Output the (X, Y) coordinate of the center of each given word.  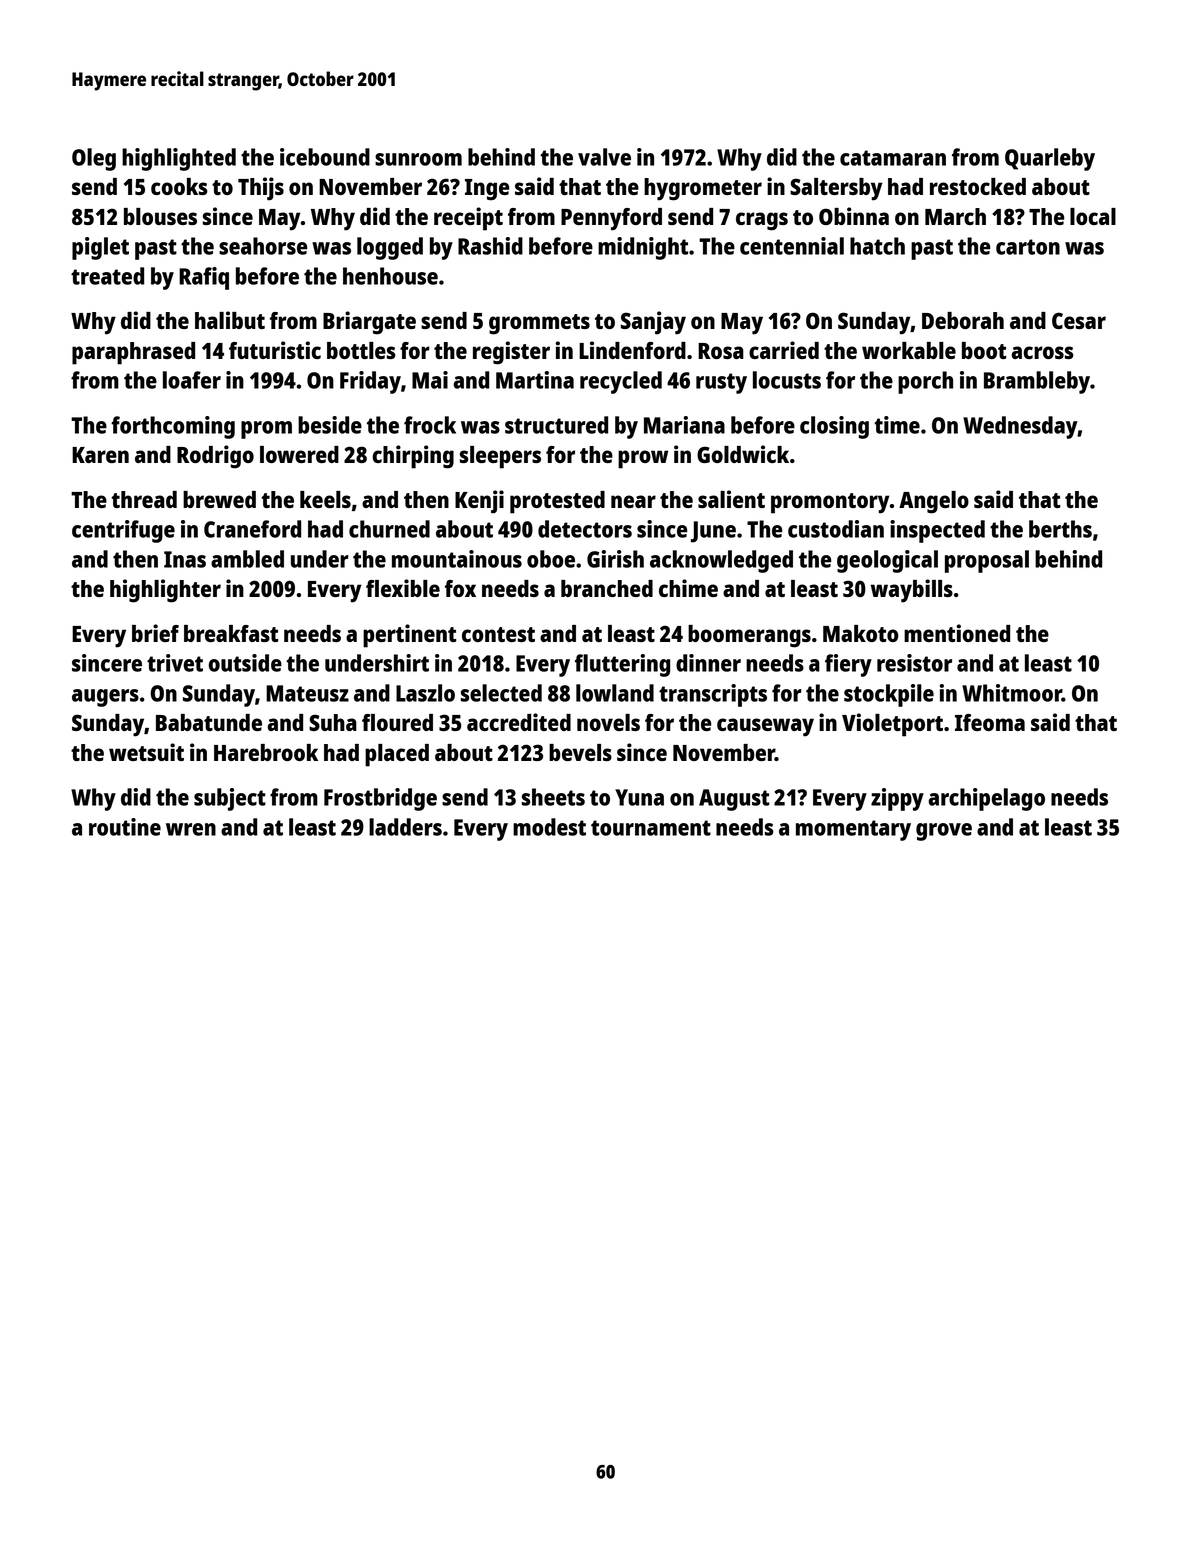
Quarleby (1050, 159)
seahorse (263, 246)
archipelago (986, 799)
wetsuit (146, 752)
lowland (615, 693)
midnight (643, 248)
